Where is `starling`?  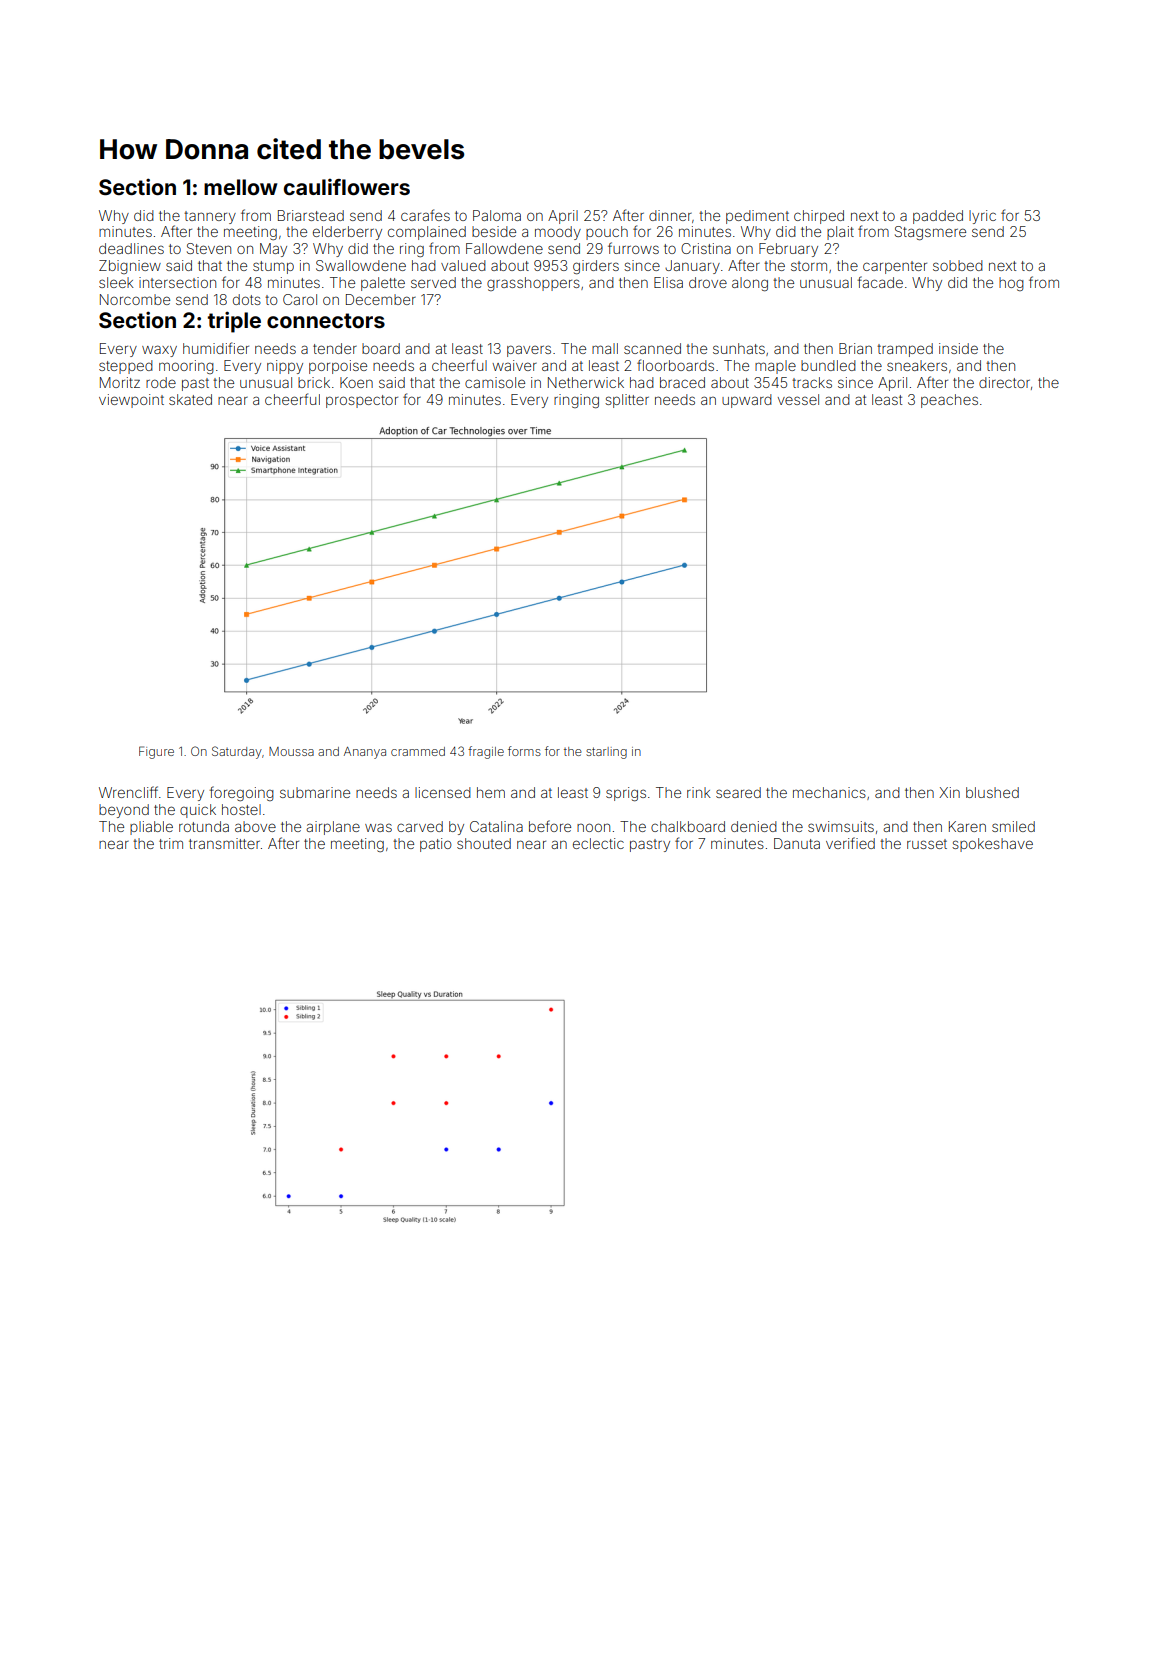
starling is located at coordinates (606, 753).
